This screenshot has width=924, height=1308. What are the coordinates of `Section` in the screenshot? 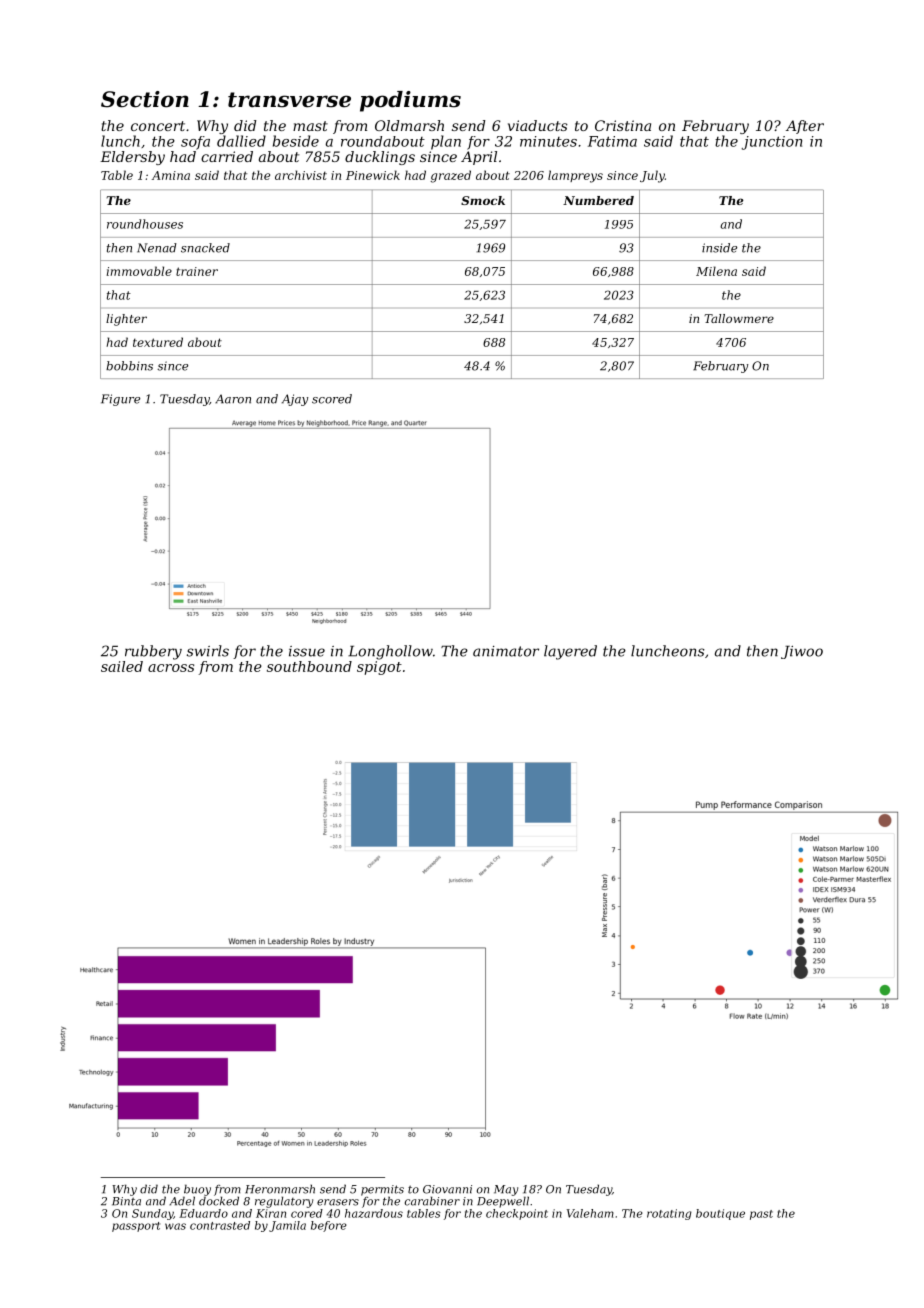 It's located at (145, 99).
